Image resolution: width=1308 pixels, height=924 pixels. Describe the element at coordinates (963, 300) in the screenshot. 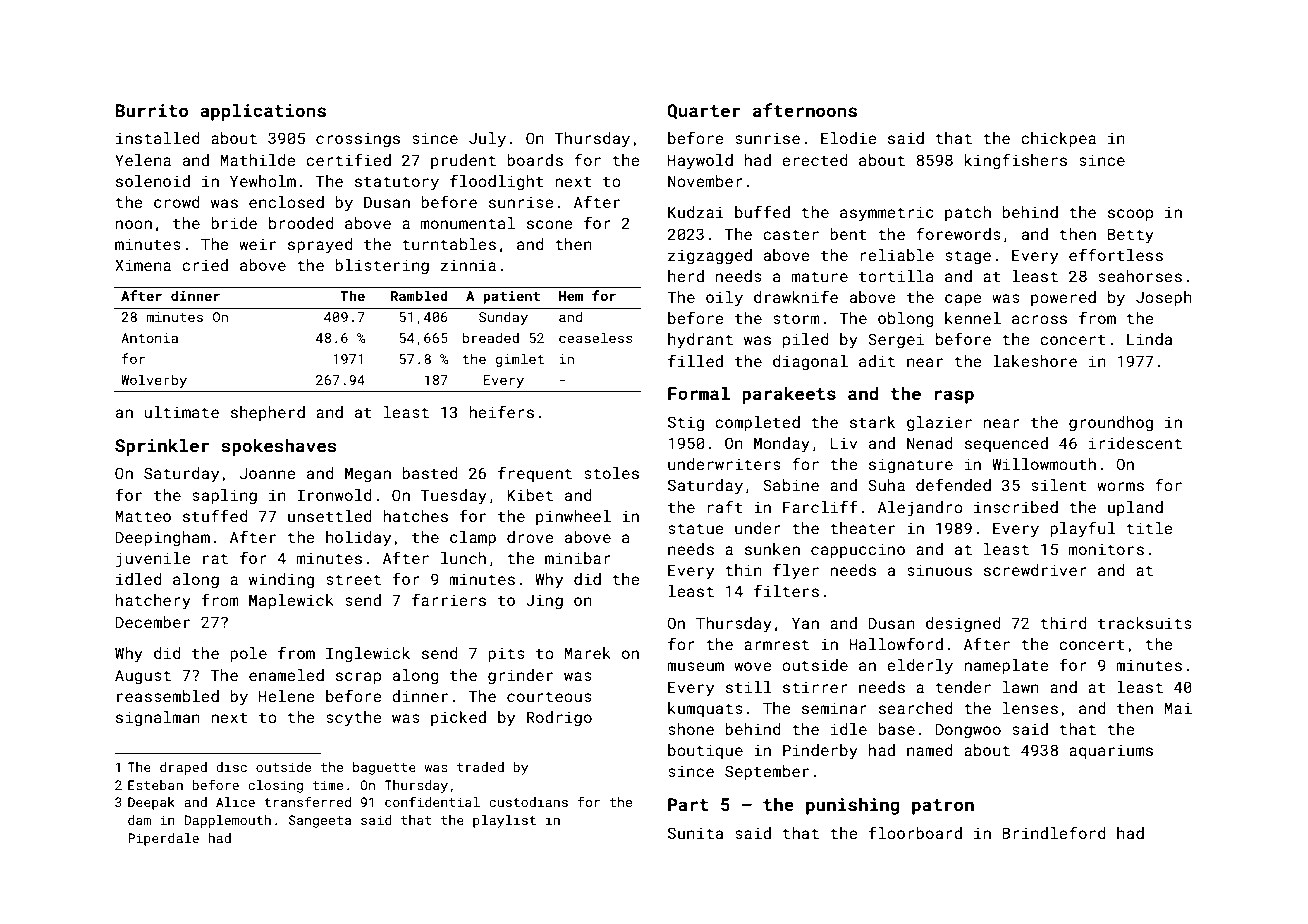

I see `cape` at that location.
